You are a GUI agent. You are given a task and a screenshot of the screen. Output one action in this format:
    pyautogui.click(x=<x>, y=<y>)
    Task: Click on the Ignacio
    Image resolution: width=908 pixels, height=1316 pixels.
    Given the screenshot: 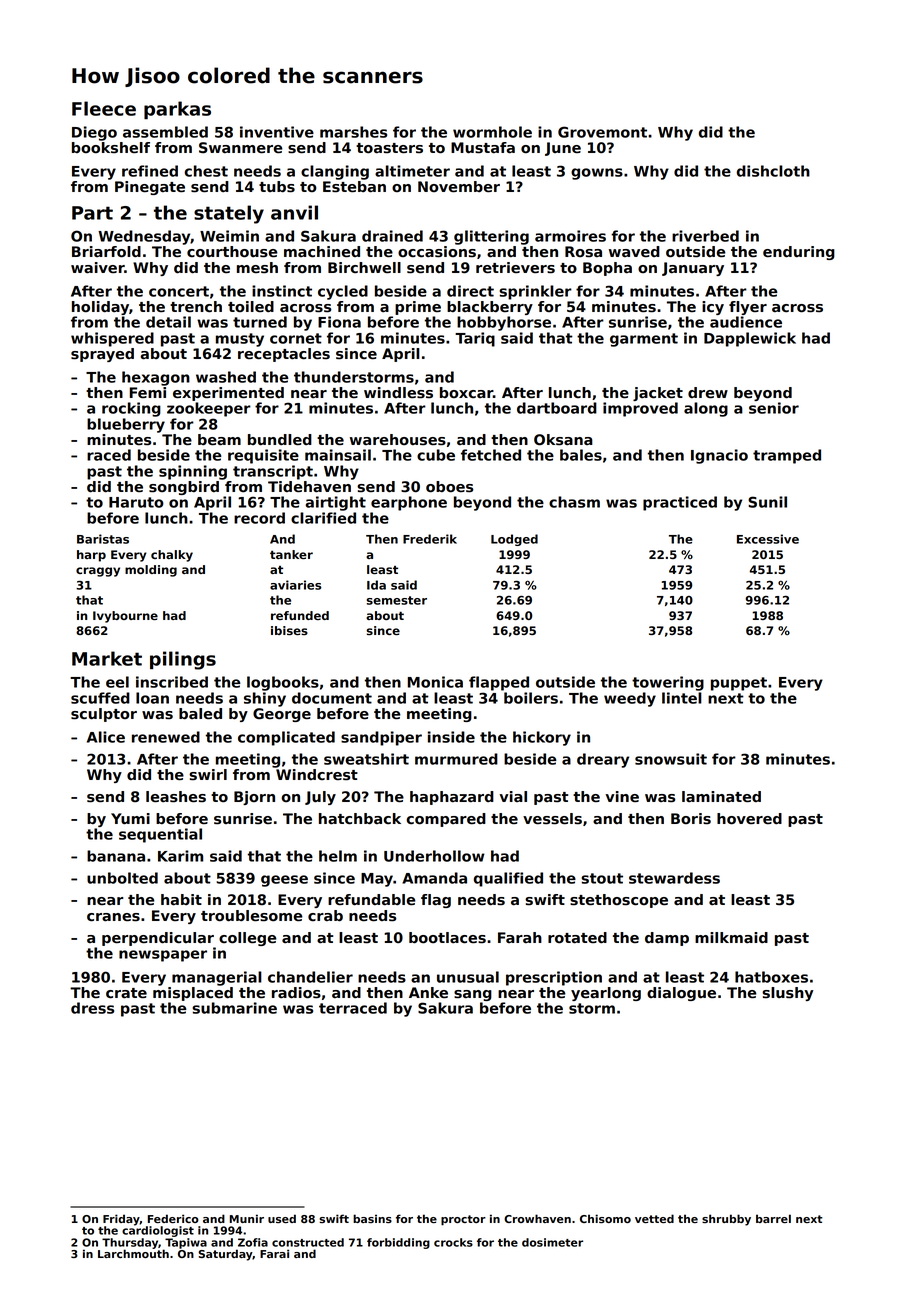 What is the action you would take?
    pyautogui.click(x=719, y=456)
